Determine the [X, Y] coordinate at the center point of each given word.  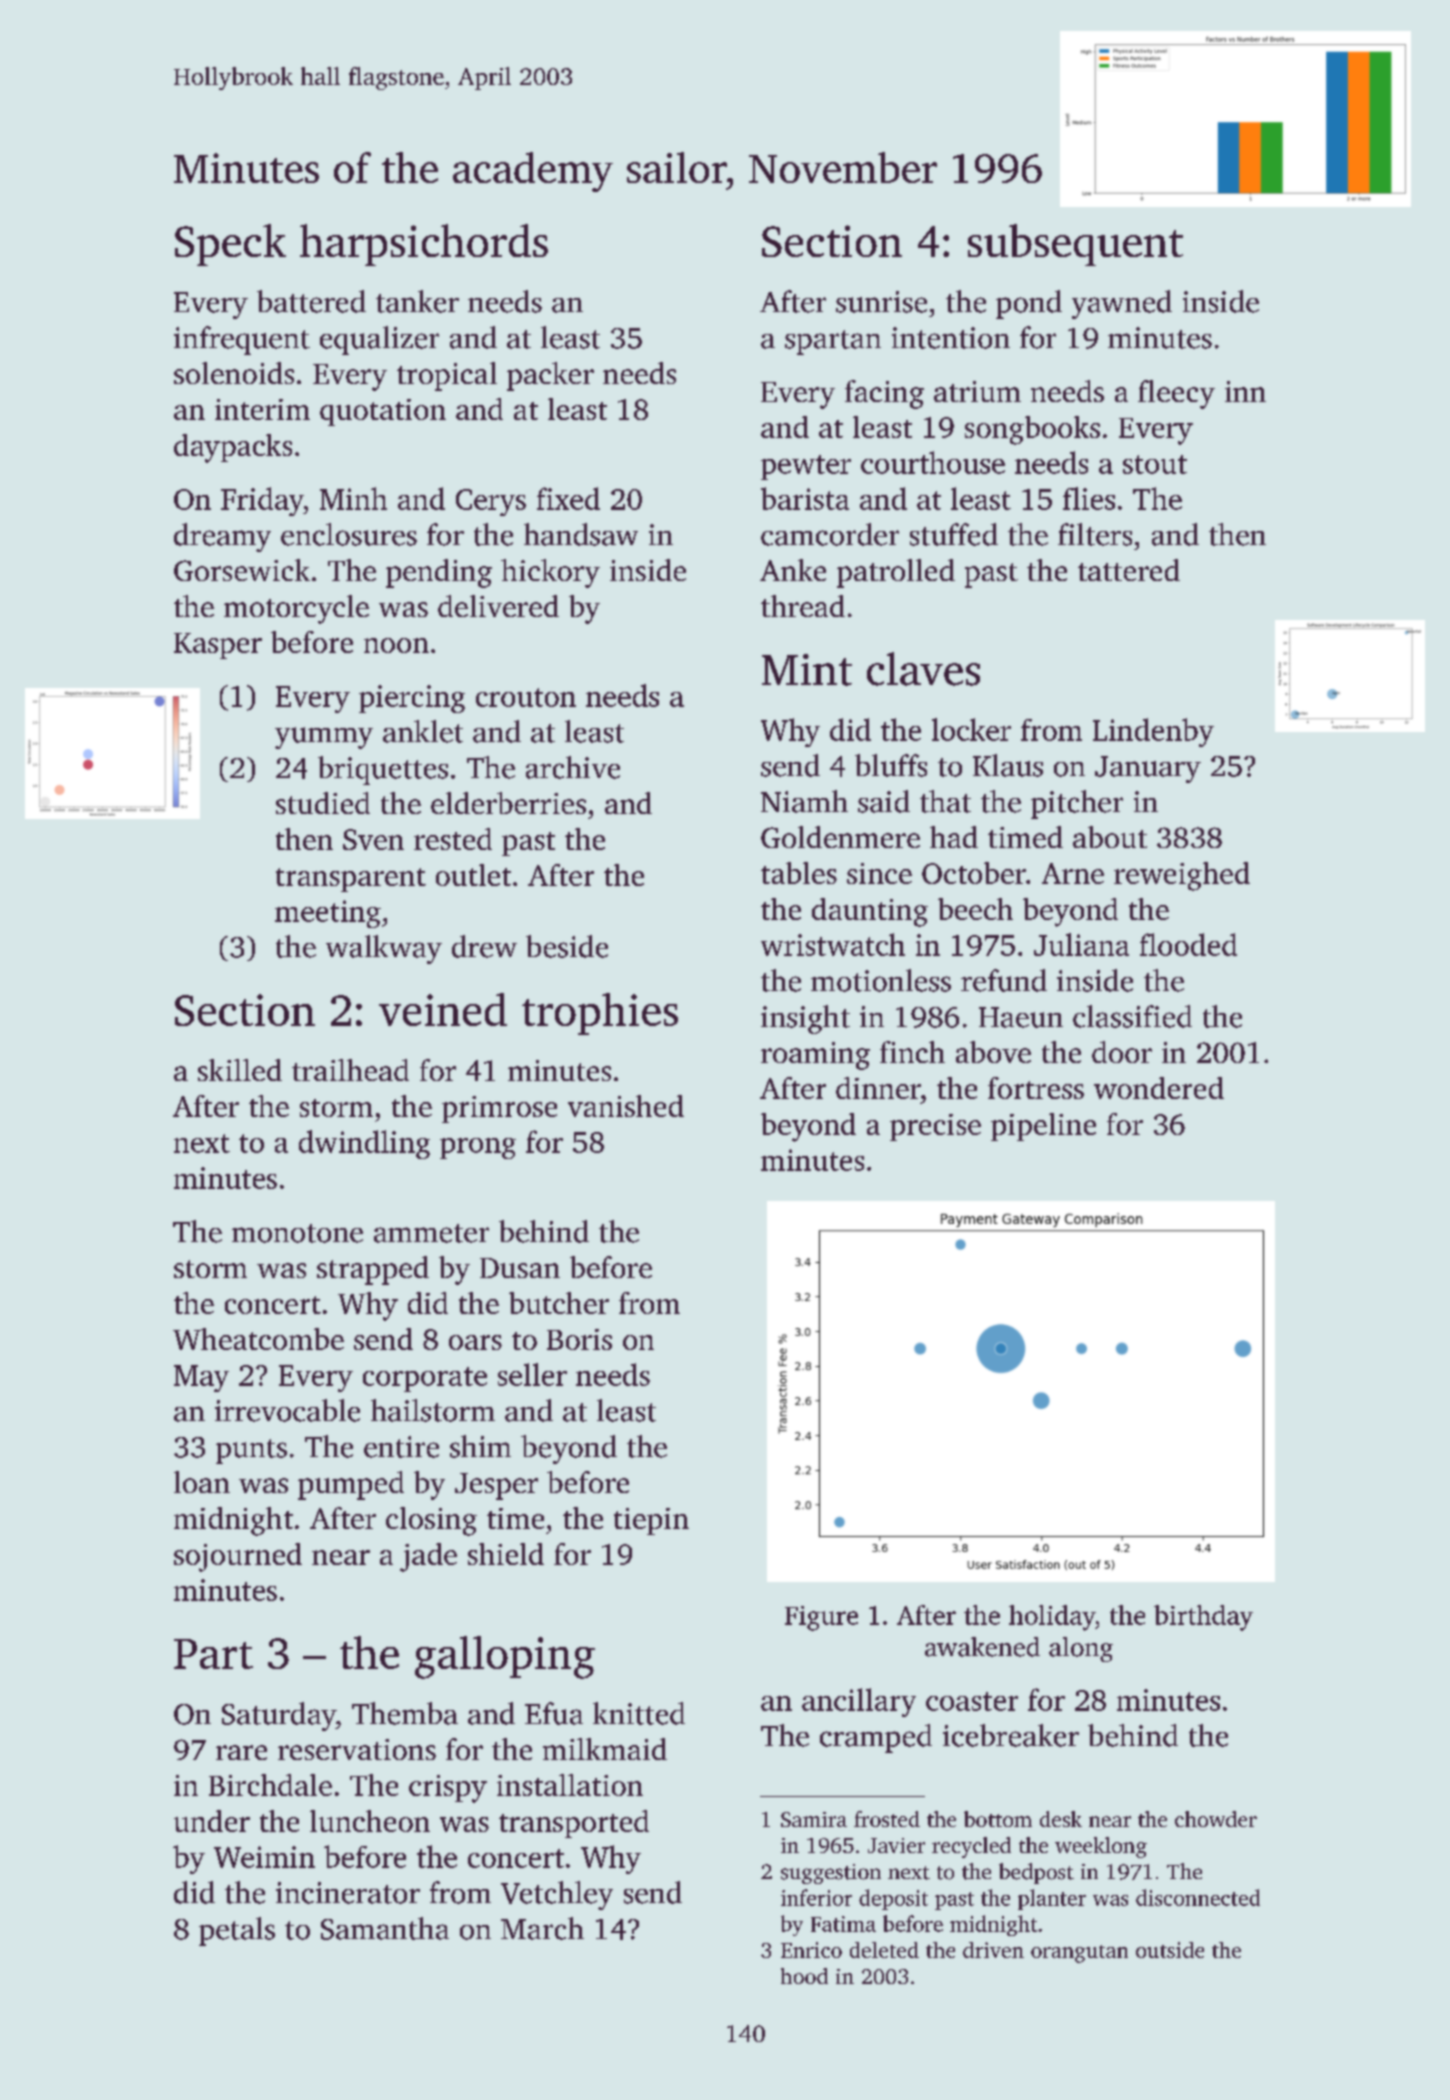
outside [1170, 1950]
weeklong [1101, 1847]
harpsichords [424, 245]
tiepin [651, 1521]
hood [804, 1976]
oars [475, 1342]
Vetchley [557, 1895]
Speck [230, 245]
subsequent [1075, 245]
